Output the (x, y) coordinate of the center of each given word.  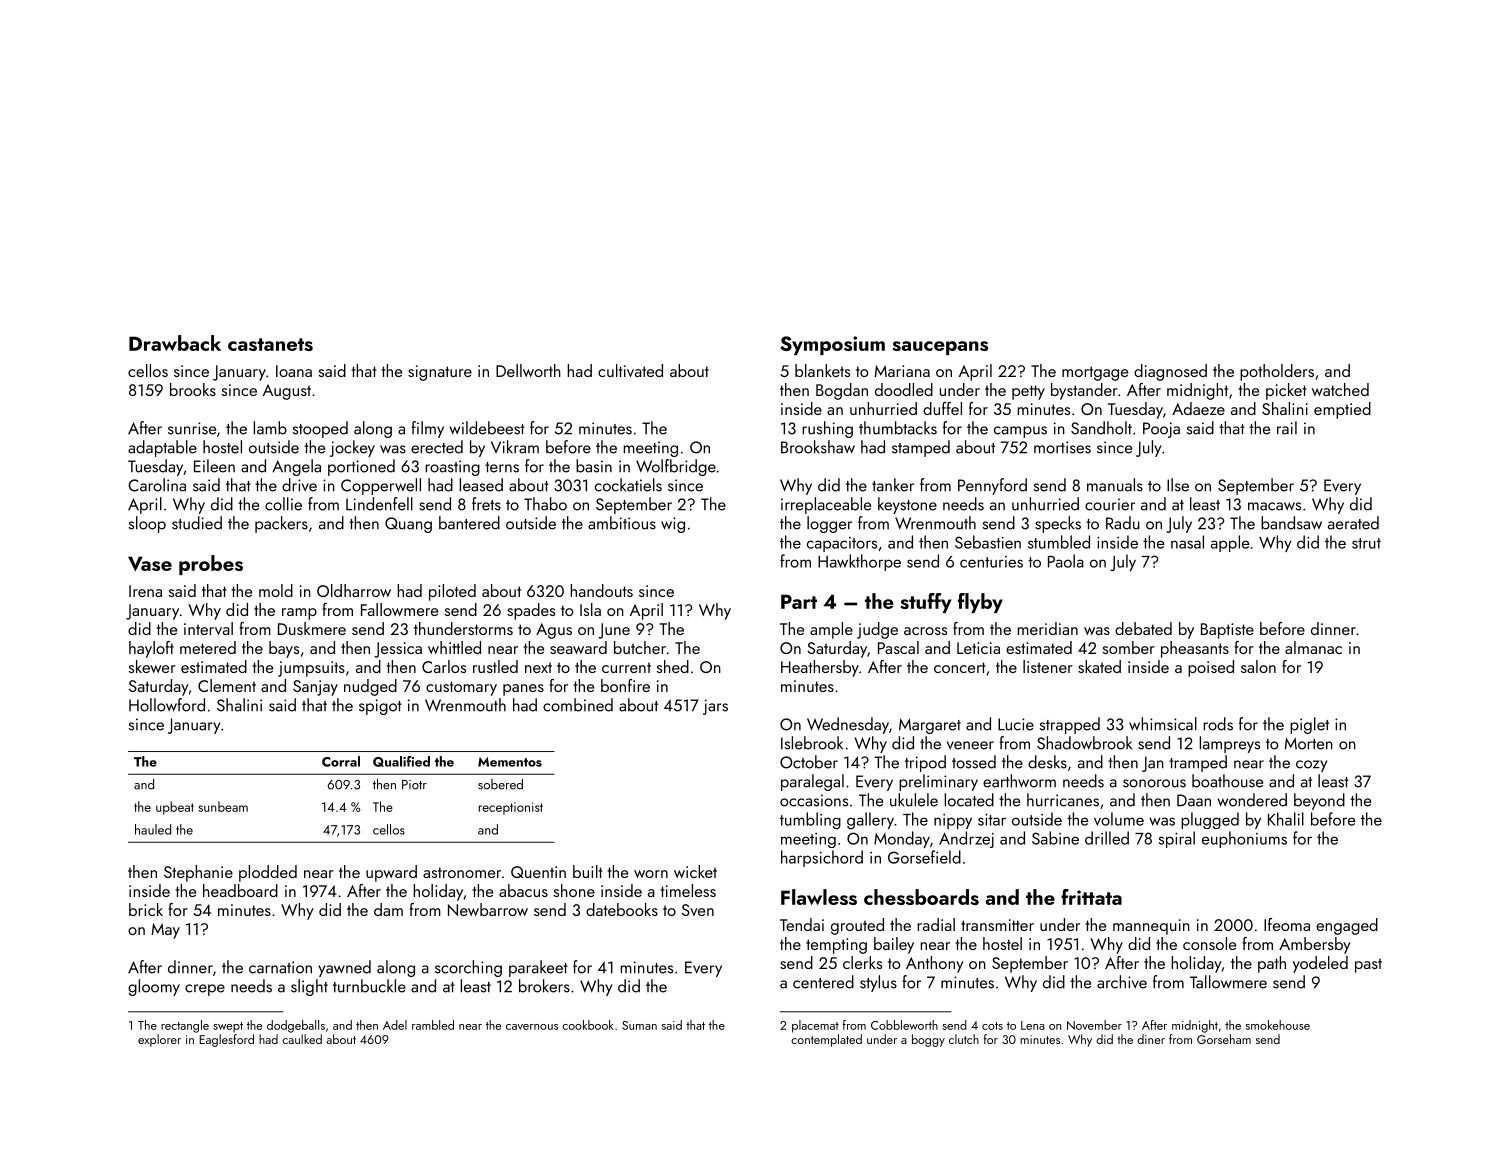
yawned (344, 968)
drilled (1107, 838)
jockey (352, 448)
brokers (544, 986)
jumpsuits (311, 669)
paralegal (812, 782)
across (925, 631)
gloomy (154, 987)
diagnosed (1170, 372)
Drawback (175, 343)
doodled (904, 389)
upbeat (175, 808)
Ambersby (1315, 945)
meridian (1047, 628)
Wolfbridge (676, 467)
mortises (1062, 447)
